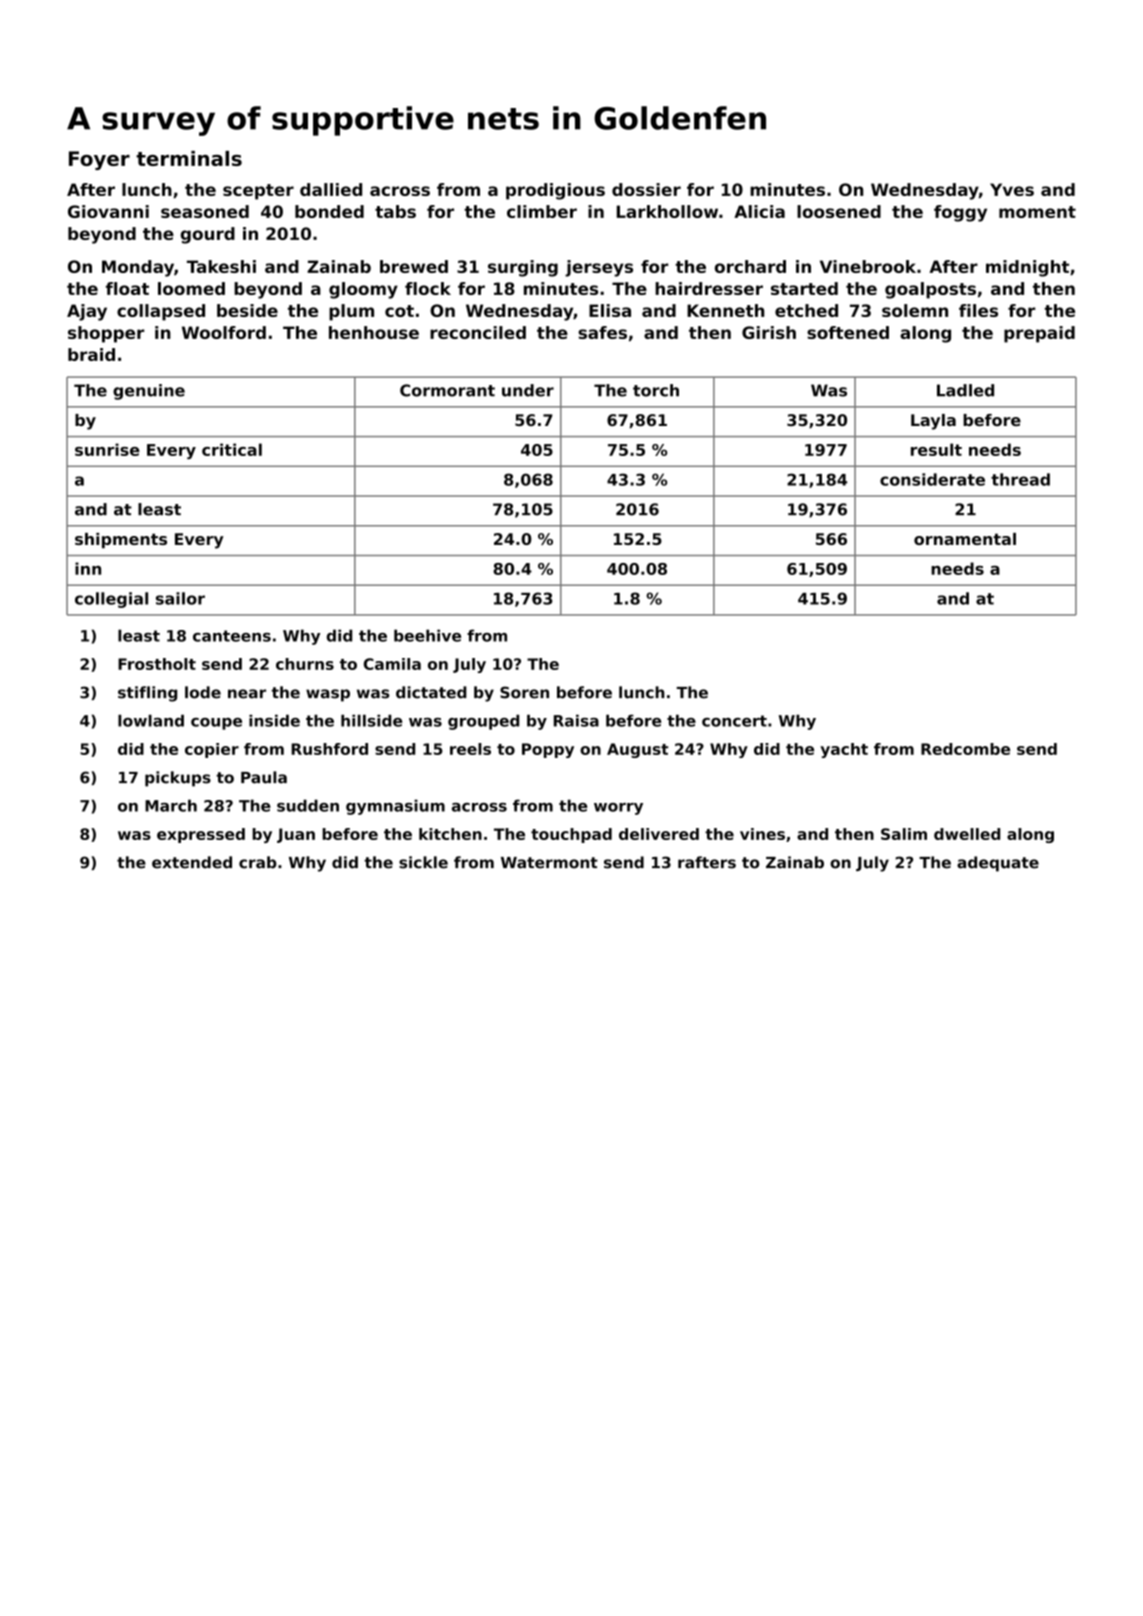 The width and height of the screenshot is (1143, 1616). Describe the element at coordinates (965, 539) in the screenshot. I see `ornamental` at that location.
